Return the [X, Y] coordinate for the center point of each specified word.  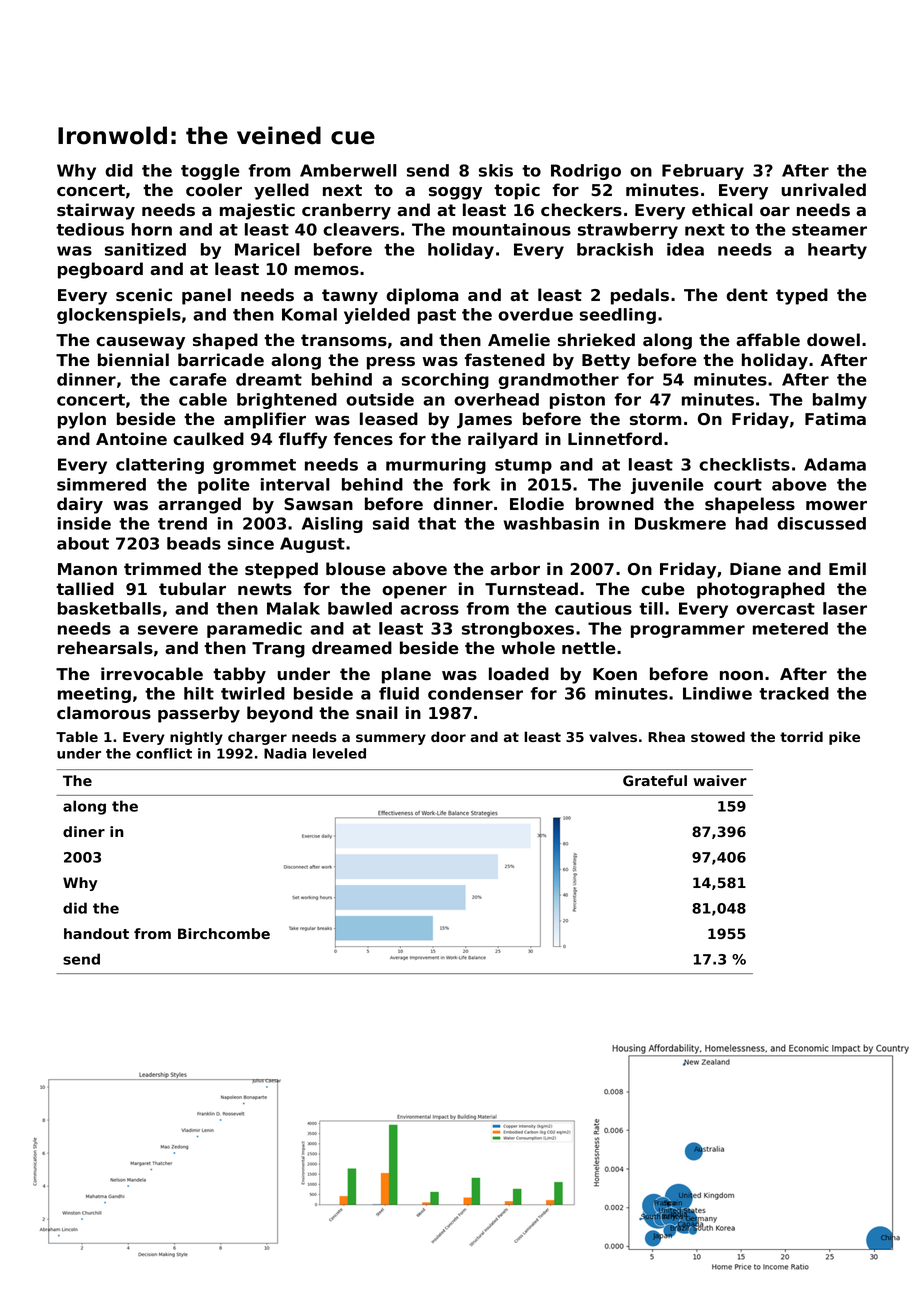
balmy [840, 401]
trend [182, 523]
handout [96, 933]
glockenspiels [119, 316]
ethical [722, 209]
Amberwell [348, 170]
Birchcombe [224, 933]
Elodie [537, 503]
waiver [720, 780]
